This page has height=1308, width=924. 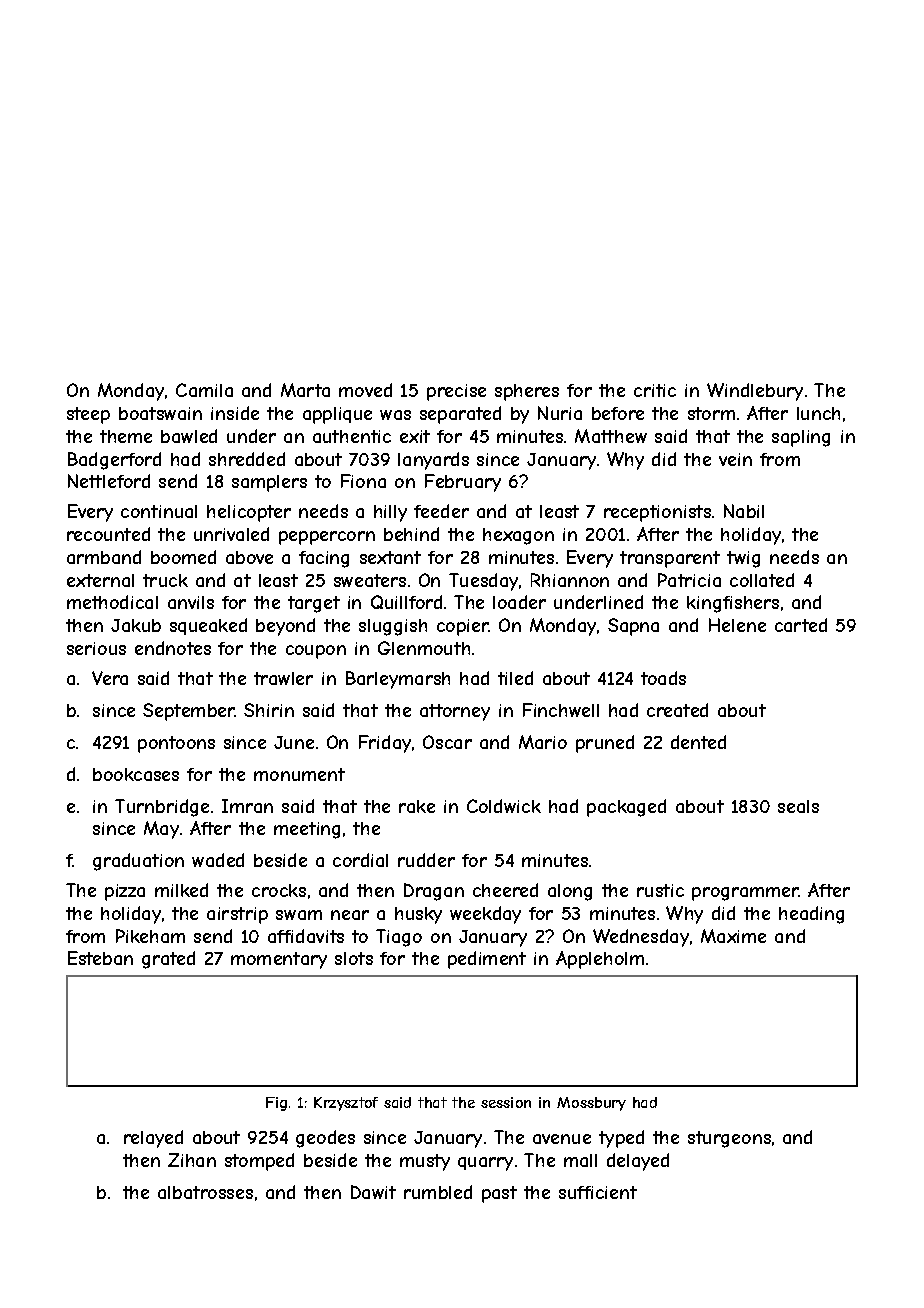 What do you see at coordinates (463, 483) in the page?
I see `February` at bounding box center [463, 483].
